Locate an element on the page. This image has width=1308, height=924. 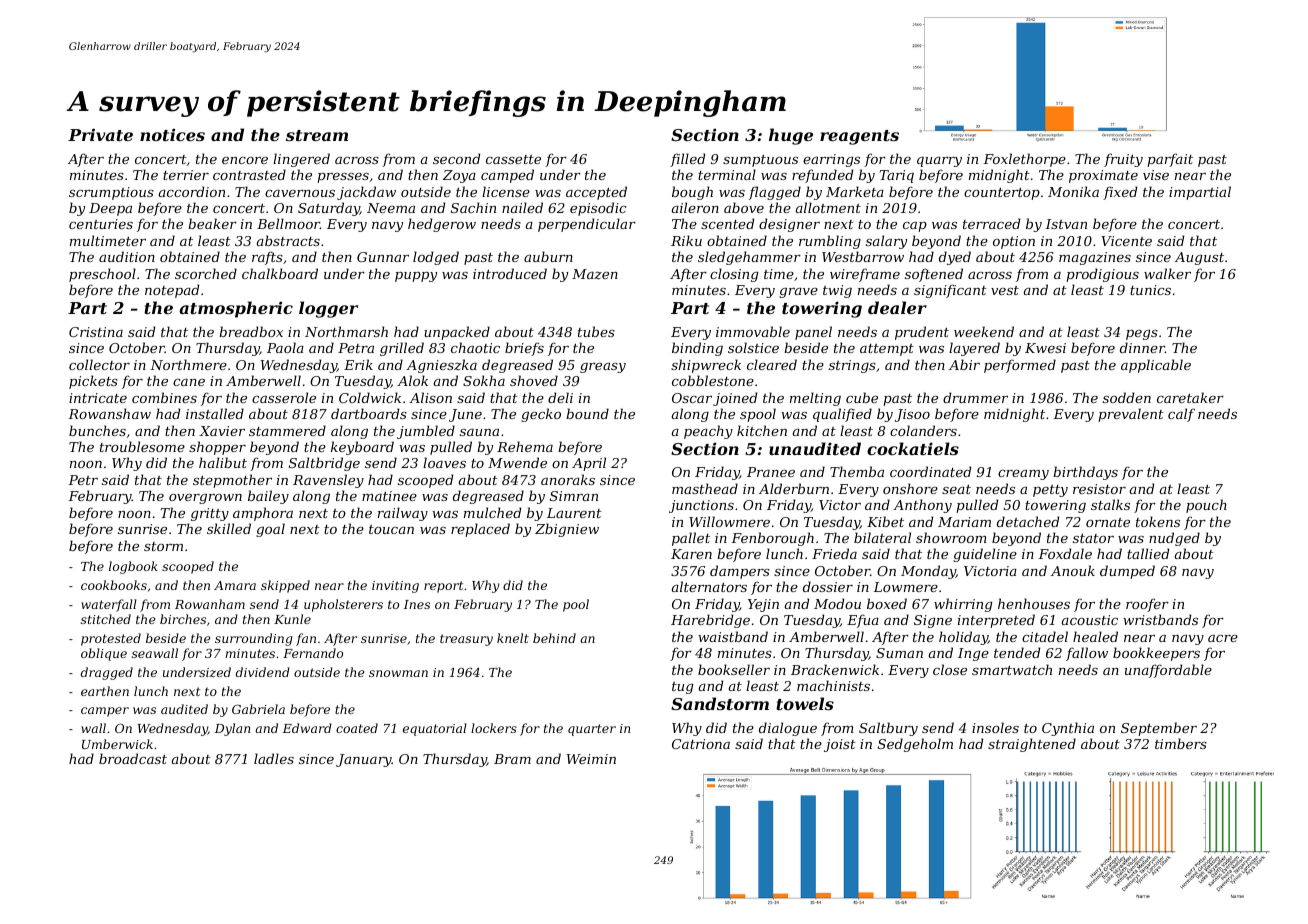
cap is located at coordinates (915, 227).
